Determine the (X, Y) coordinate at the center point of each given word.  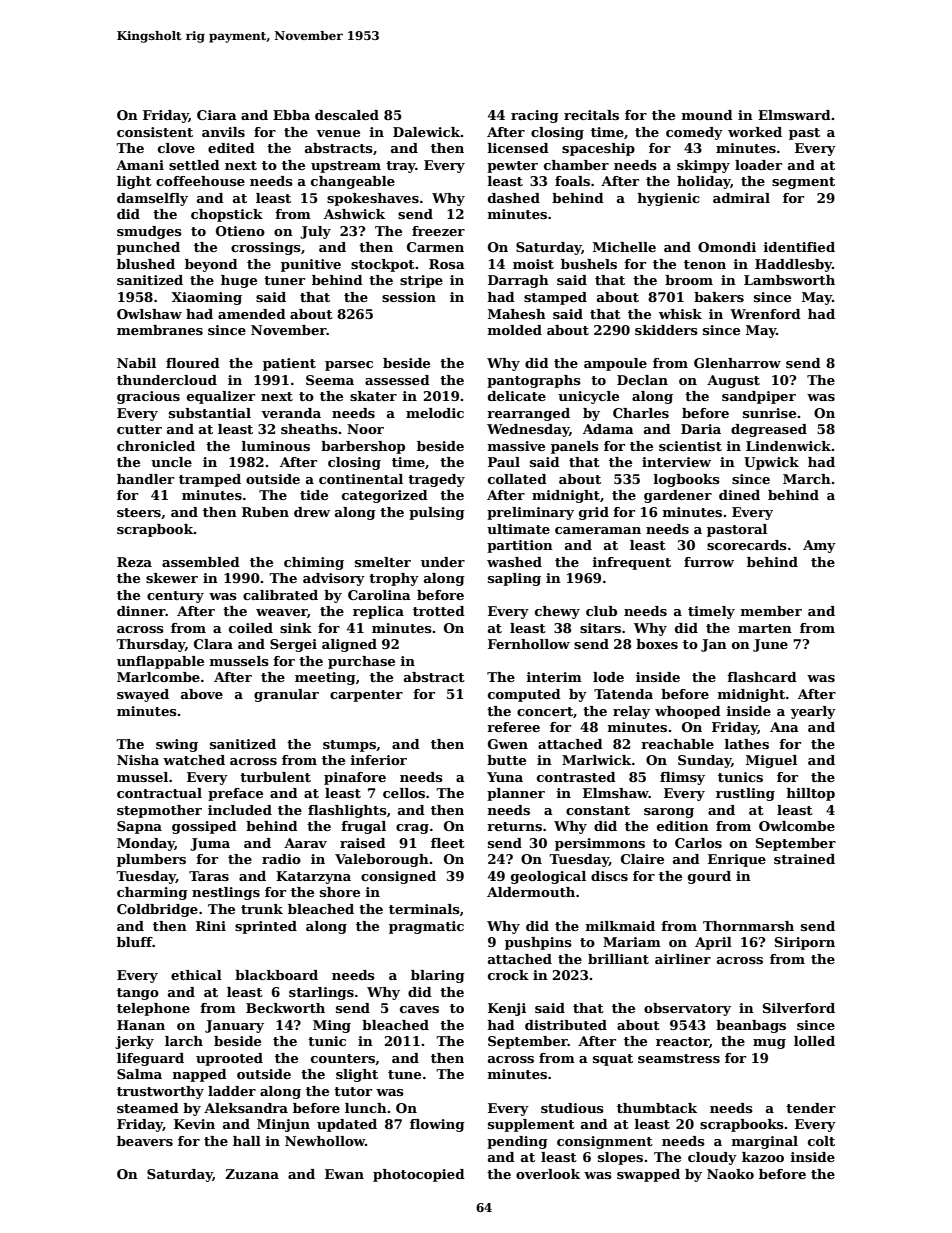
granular (286, 695)
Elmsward (794, 115)
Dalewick (427, 132)
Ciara (217, 115)
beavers (145, 1141)
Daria (701, 429)
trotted (439, 611)
